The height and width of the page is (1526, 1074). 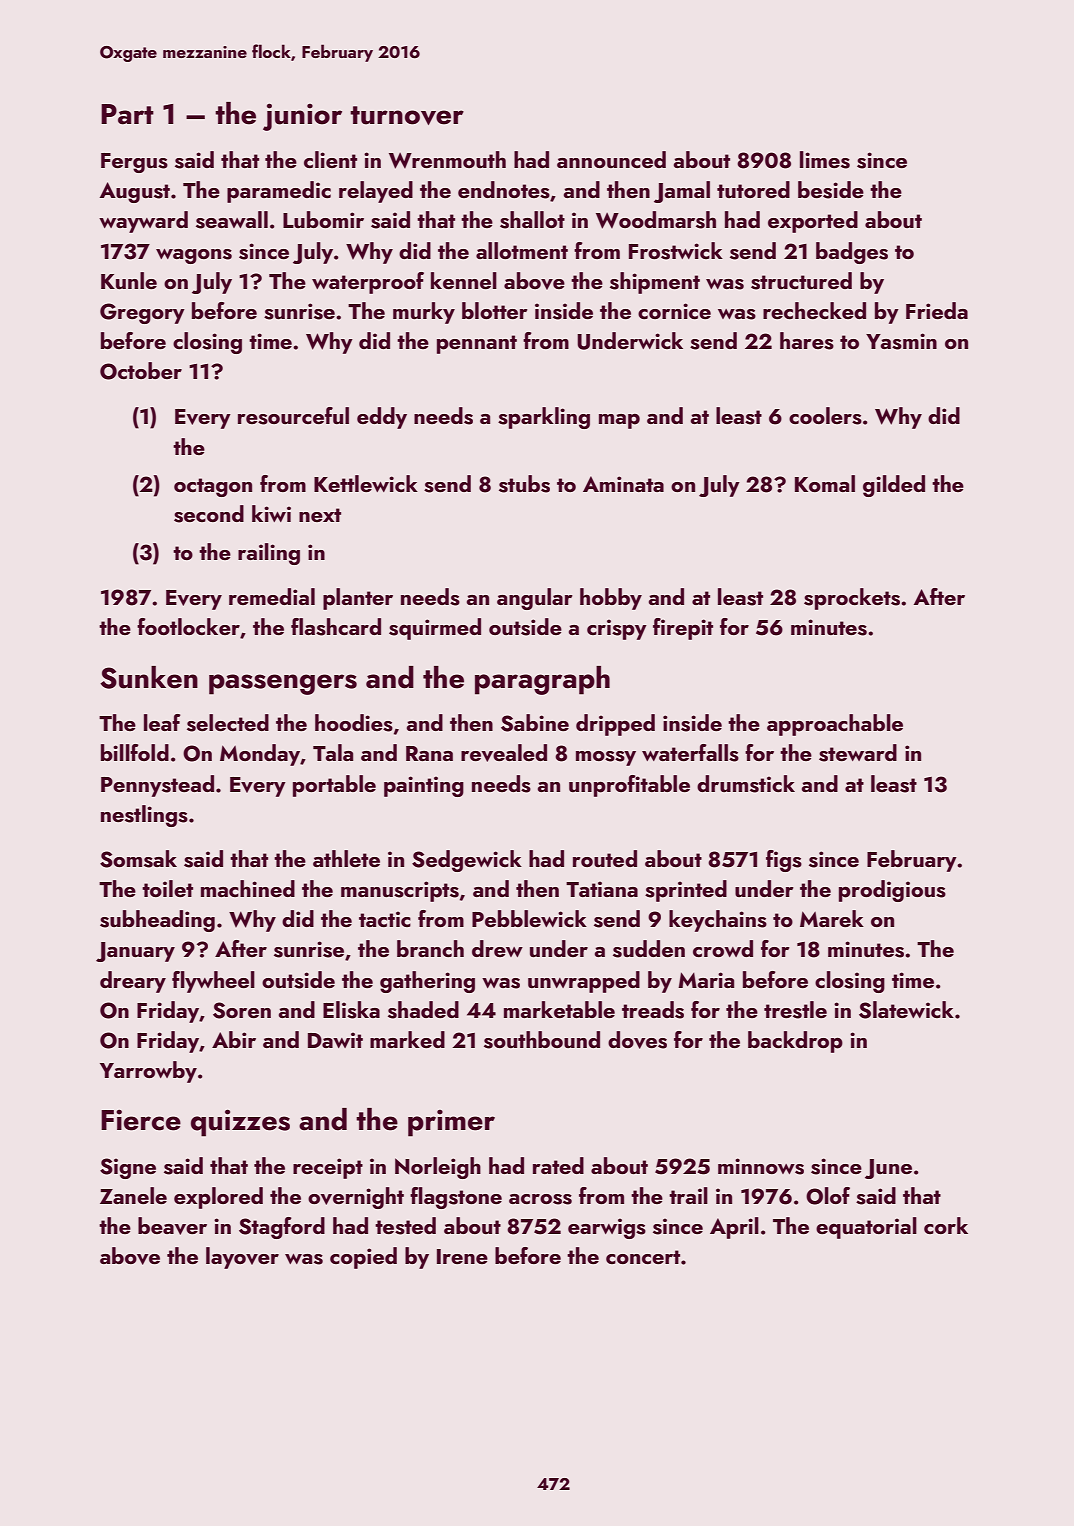 What do you see at coordinates (451, 1123) in the page?
I see `primer` at bounding box center [451, 1123].
